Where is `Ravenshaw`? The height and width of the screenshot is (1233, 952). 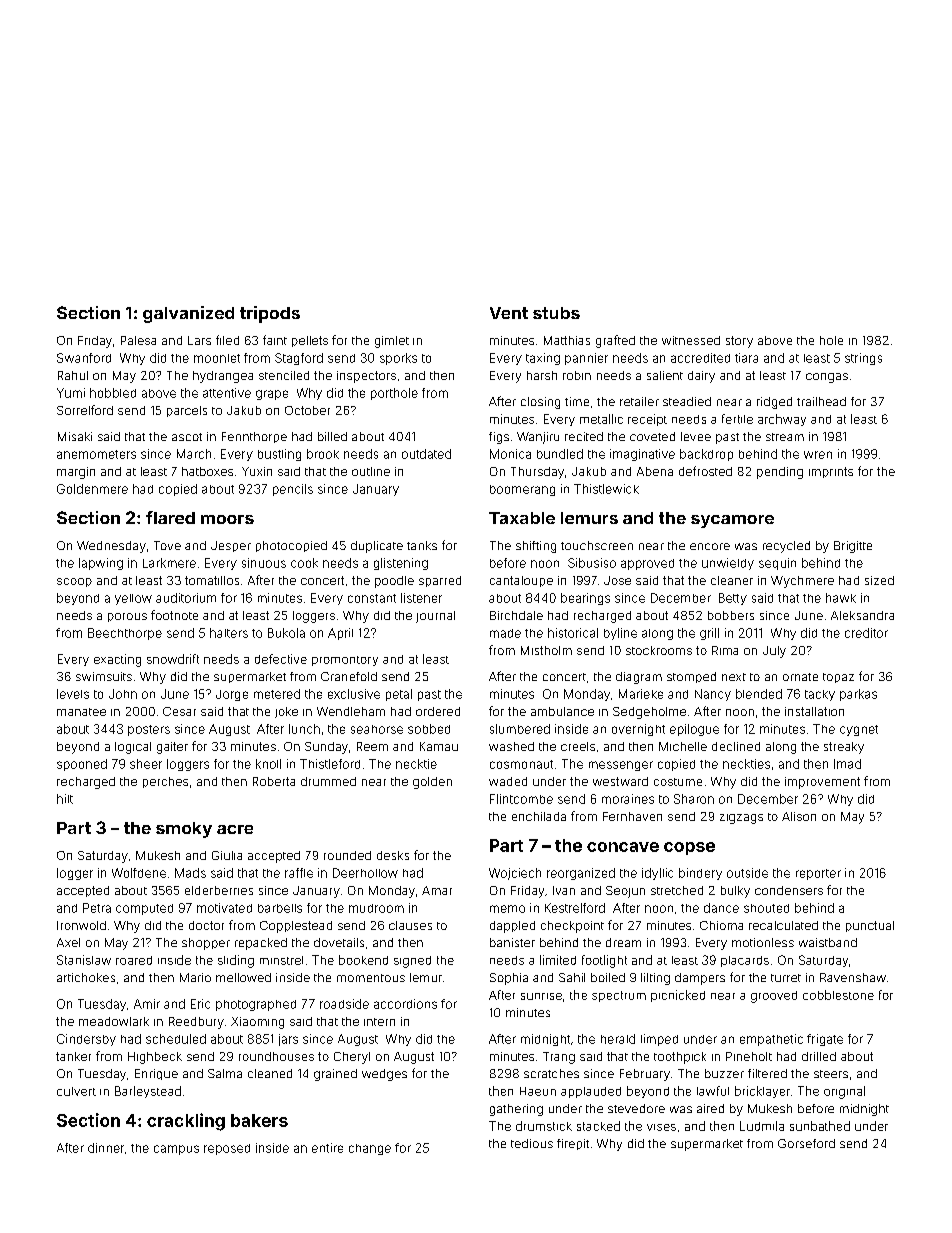 Ravenshaw is located at coordinates (853, 977).
